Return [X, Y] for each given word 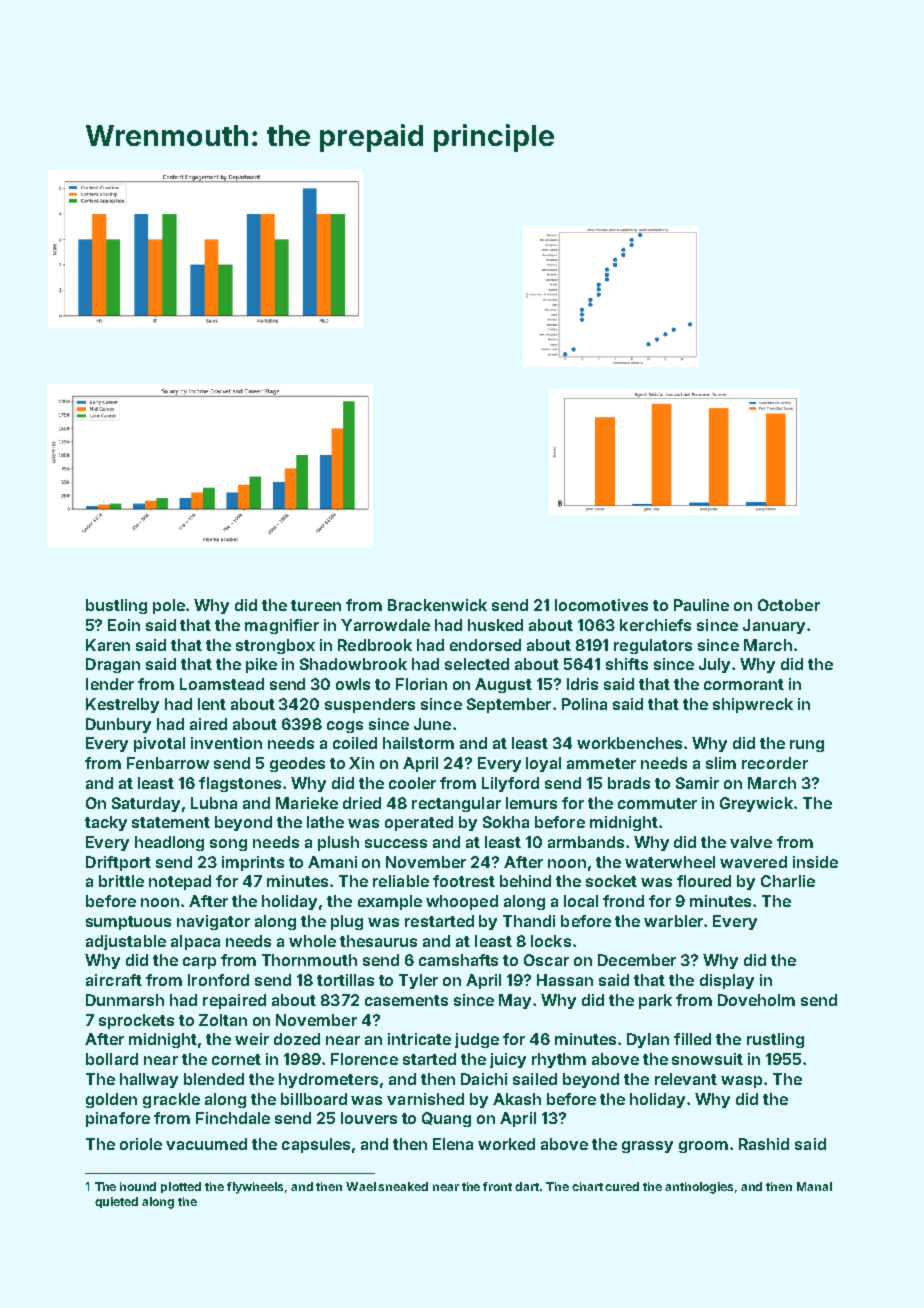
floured [704, 881]
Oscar [546, 960]
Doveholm [756, 1000]
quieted [116, 1202]
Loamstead [222, 684]
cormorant [744, 684]
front [497, 1186]
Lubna [214, 803]
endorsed [485, 645]
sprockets [136, 1021]
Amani [332, 862]
